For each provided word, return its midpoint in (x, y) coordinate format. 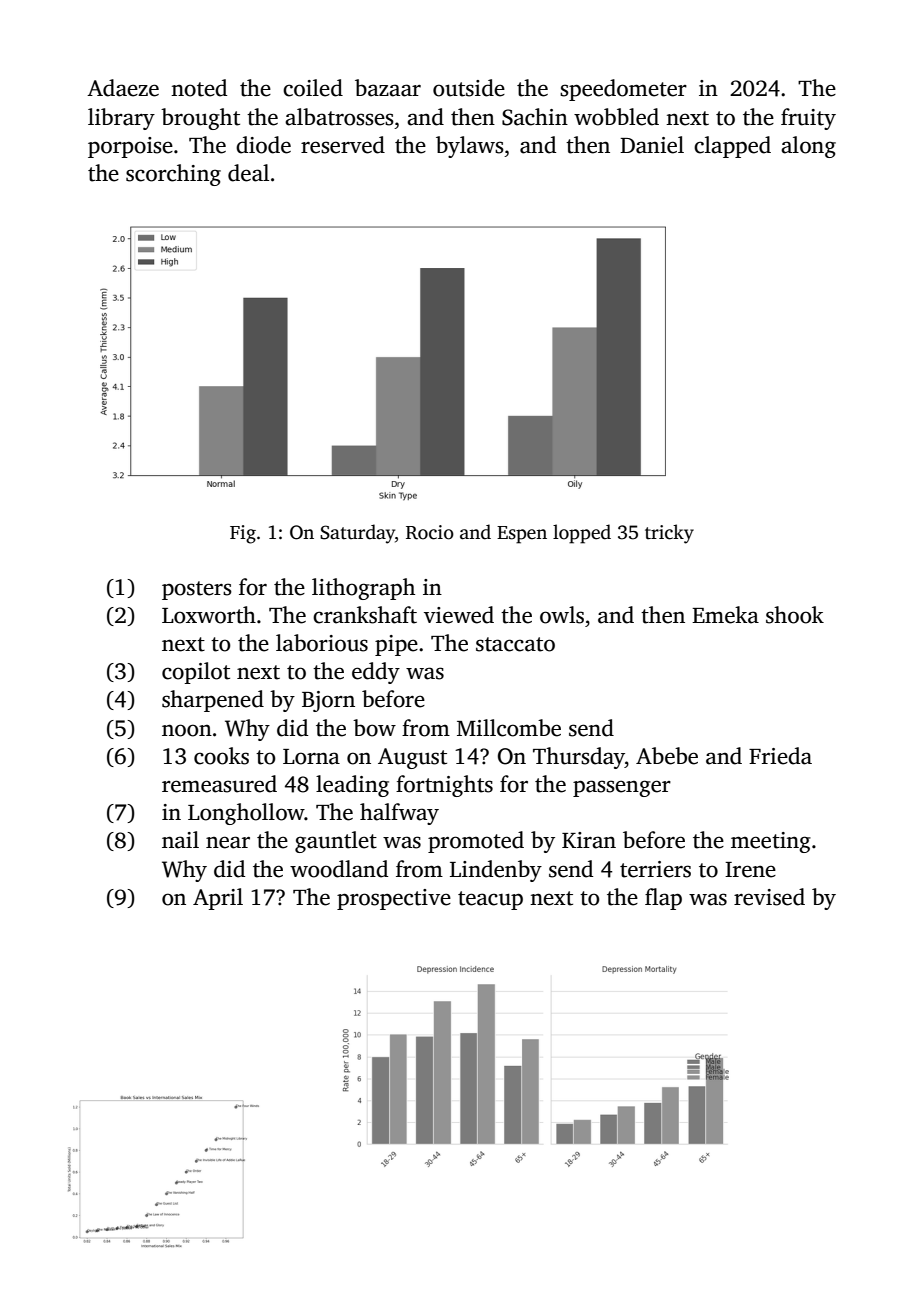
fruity (808, 119)
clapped (732, 147)
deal (248, 173)
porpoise (130, 147)
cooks (221, 756)
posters (197, 590)
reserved (343, 145)
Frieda (780, 756)
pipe (396, 645)
